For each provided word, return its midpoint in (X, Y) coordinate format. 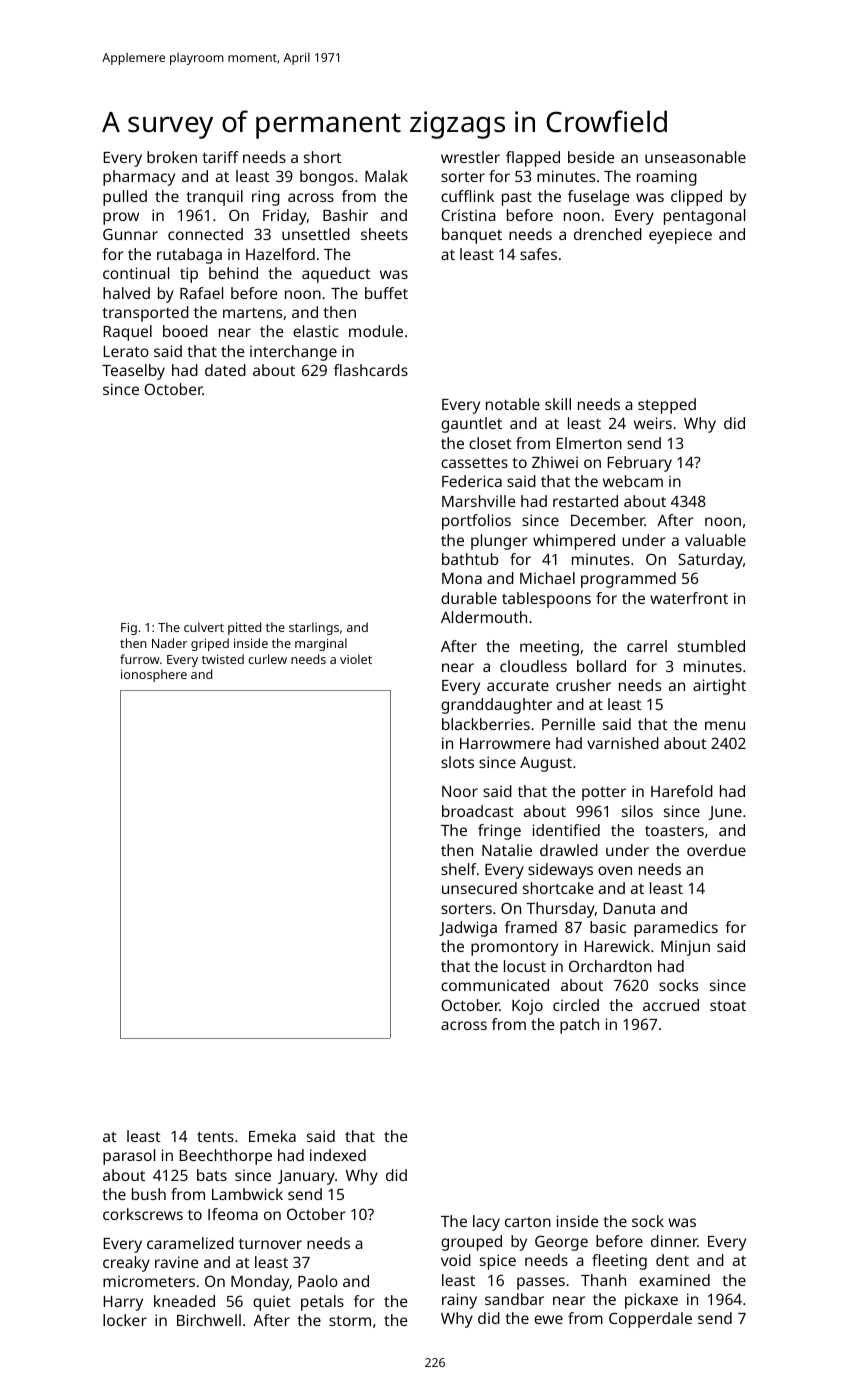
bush (149, 1194)
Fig (129, 629)
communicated (495, 985)
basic (608, 927)
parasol (129, 1157)
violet (356, 659)
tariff (220, 157)
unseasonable (695, 157)
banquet (472, 236)
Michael (547, 578)
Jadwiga (468, 929)
